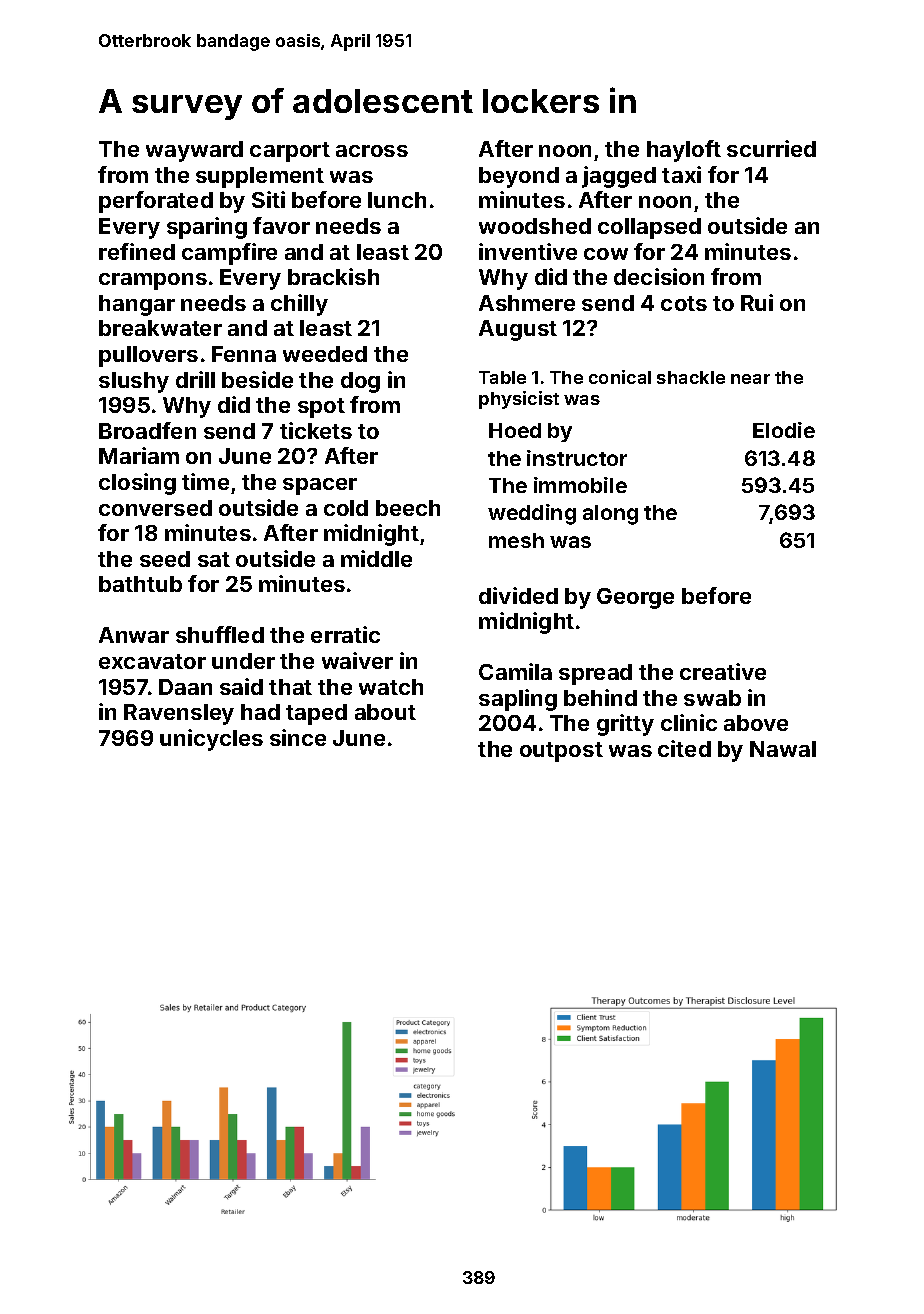 The width and height of the page is (924, 1314). Describe the element at coordinates (619, 177) in the page. I see `jagged` at that location.
